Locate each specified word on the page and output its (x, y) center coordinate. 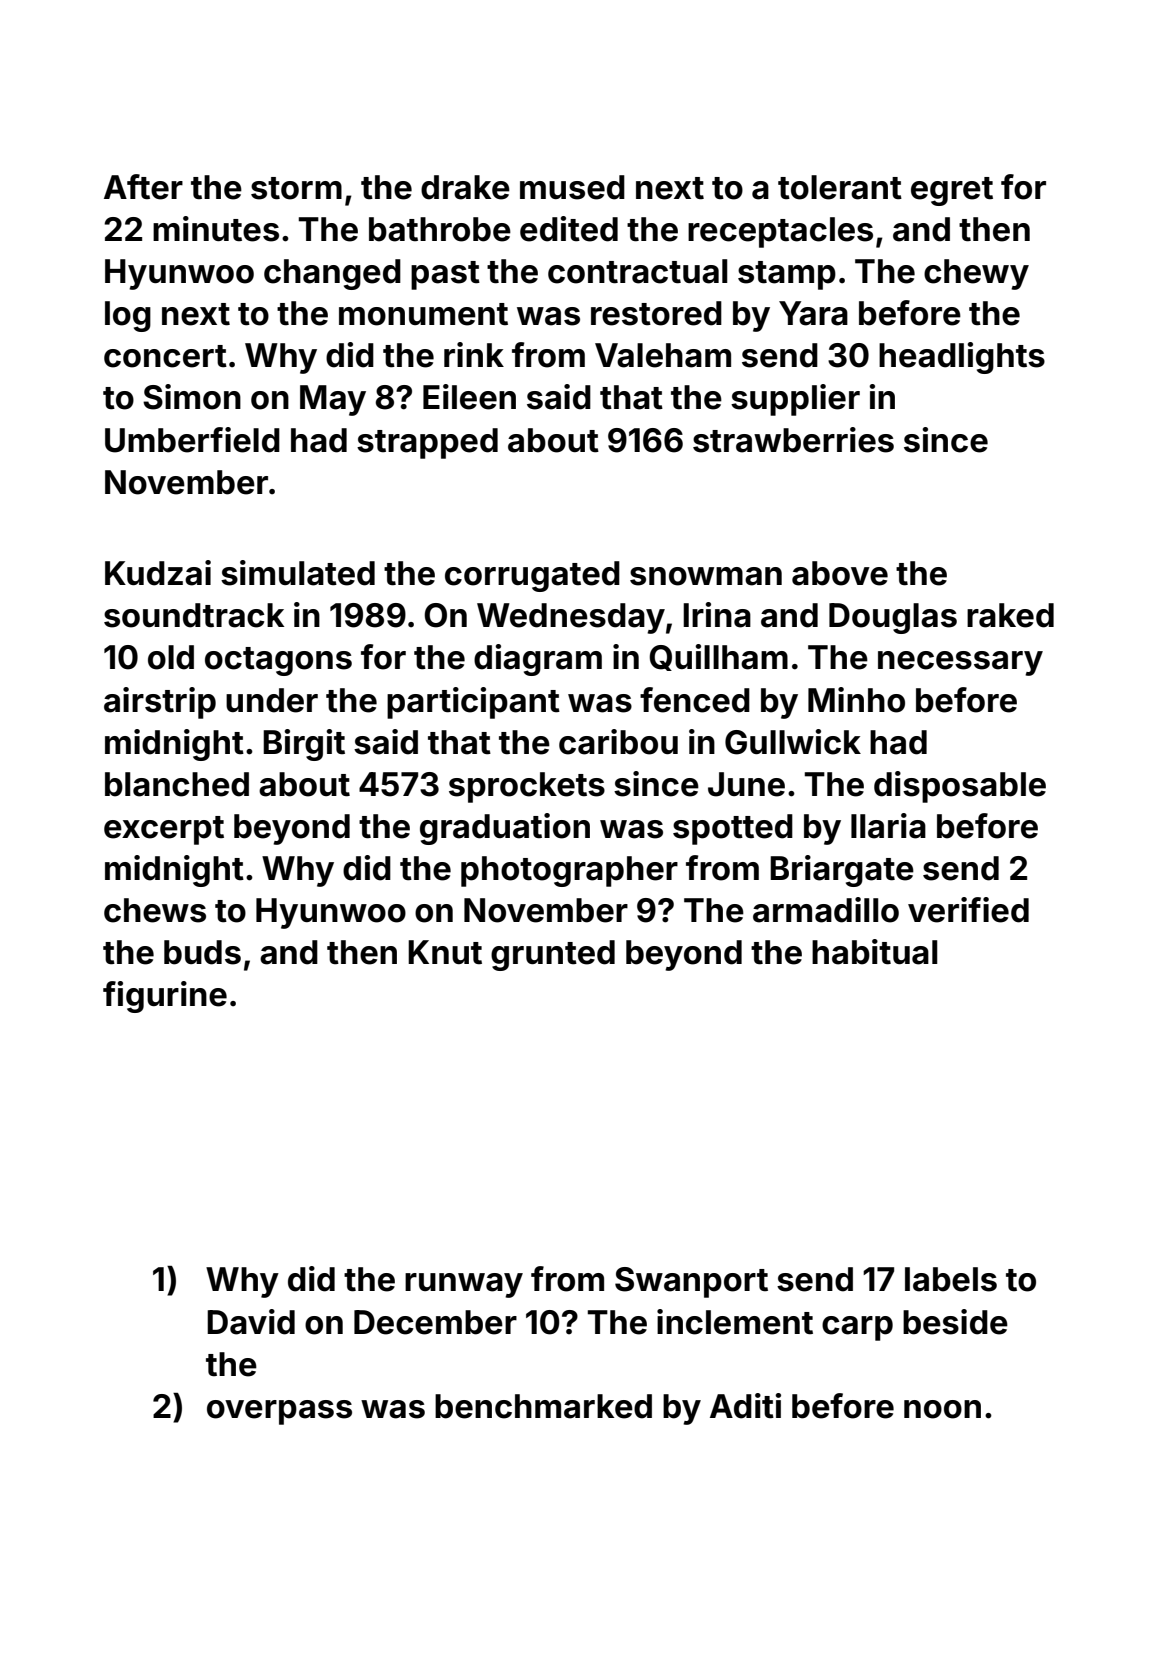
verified (968, 910)
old (171, 657)
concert (165, 356)
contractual (637, 271)
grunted (553, 955)
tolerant (840, 187)
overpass (279, 1412)
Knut (445, 952)
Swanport (691, 1282)
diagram (538, 660)
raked (1010, 615)
